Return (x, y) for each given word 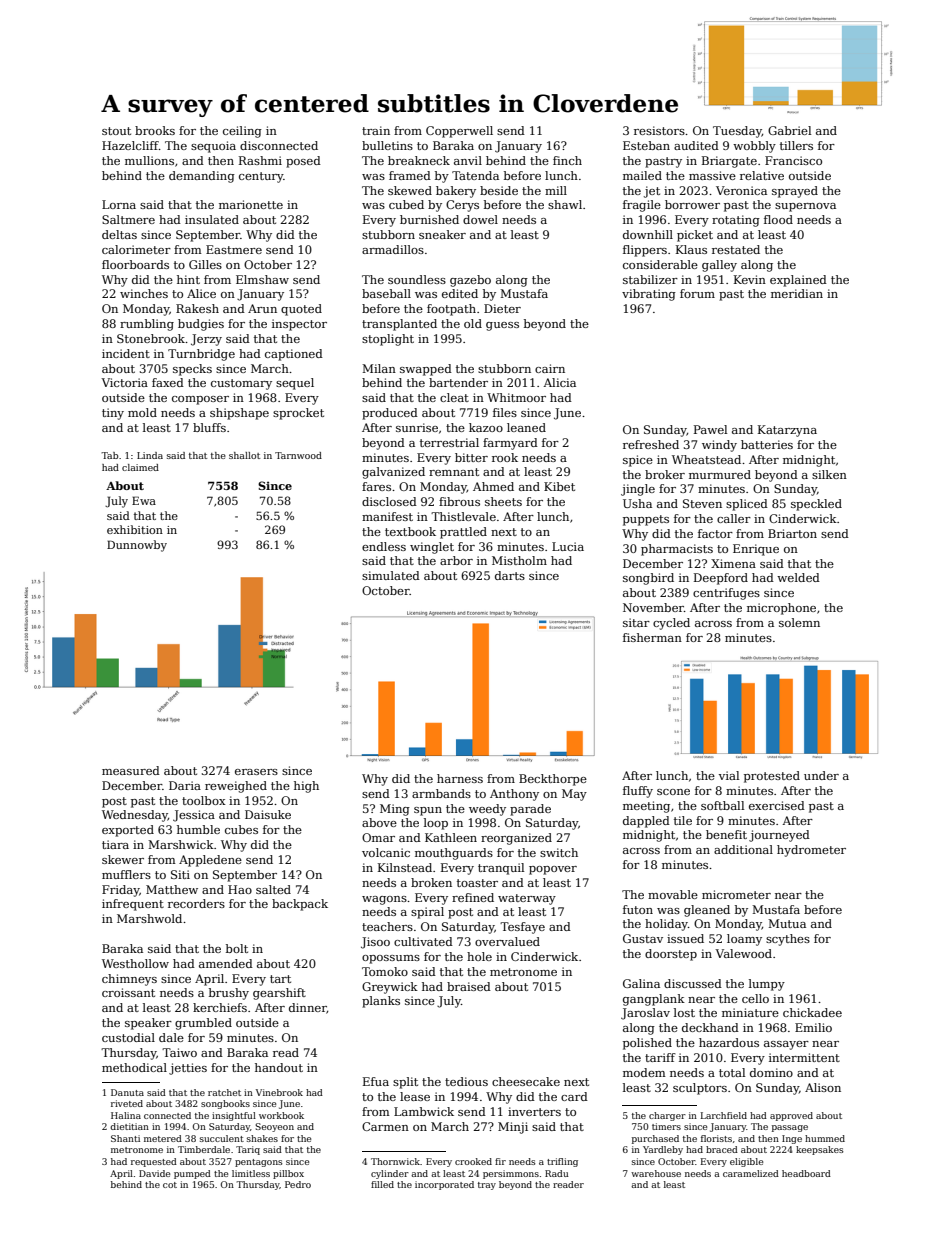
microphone (781, 609)
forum (697, 293)
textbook (410, 531)
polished (647, 1044)
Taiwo (179, 1052)
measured (131, 770)
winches (144, 293)
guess (502, 326)
